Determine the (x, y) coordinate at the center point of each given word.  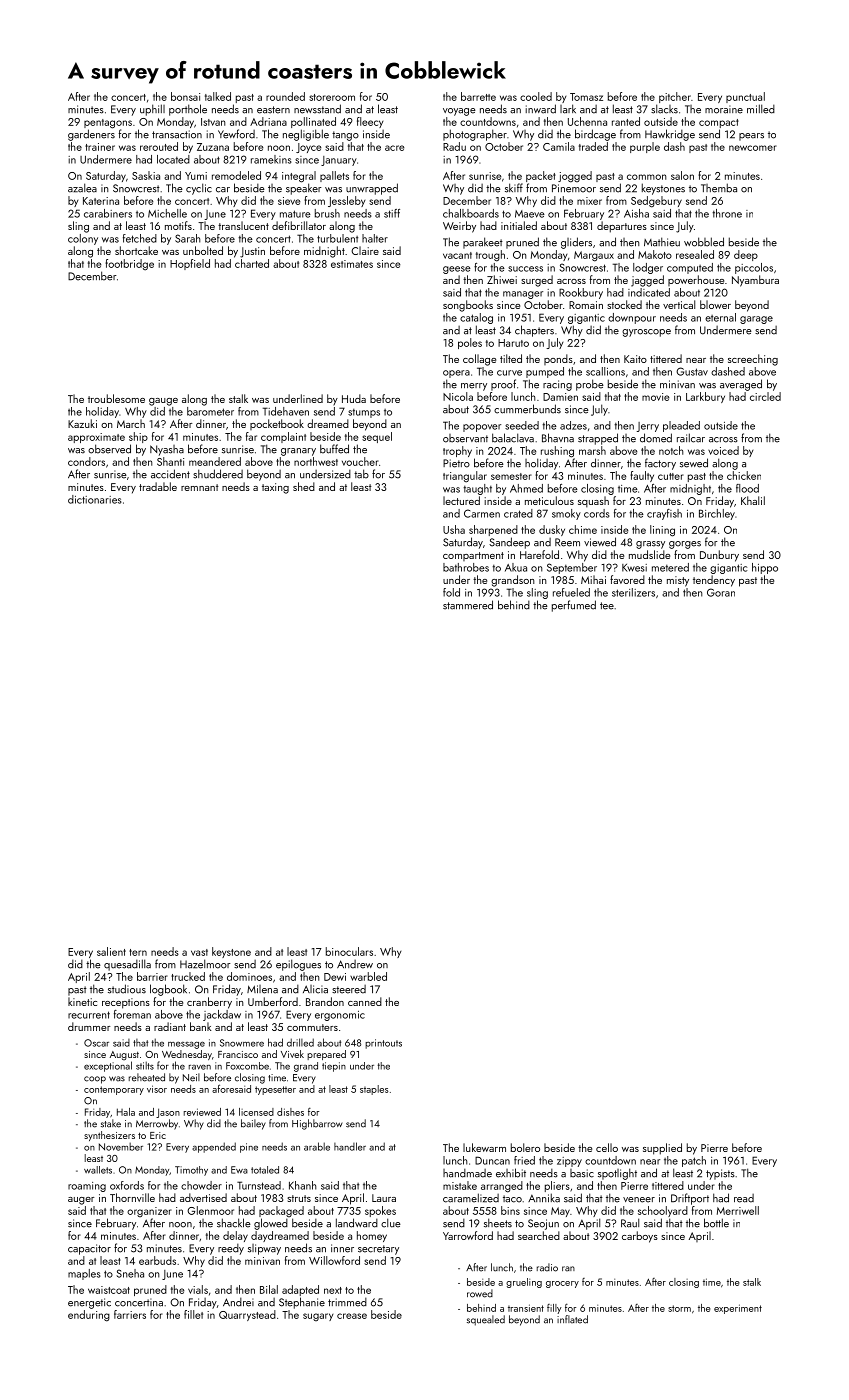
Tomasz (586, 97)
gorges (685, 545)
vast (199, 952)
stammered (468, 605)
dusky (552, 530)
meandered (215, 461)
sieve (289, 201)
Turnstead (259, 1185)
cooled (536, 96)
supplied (662, 1149)
